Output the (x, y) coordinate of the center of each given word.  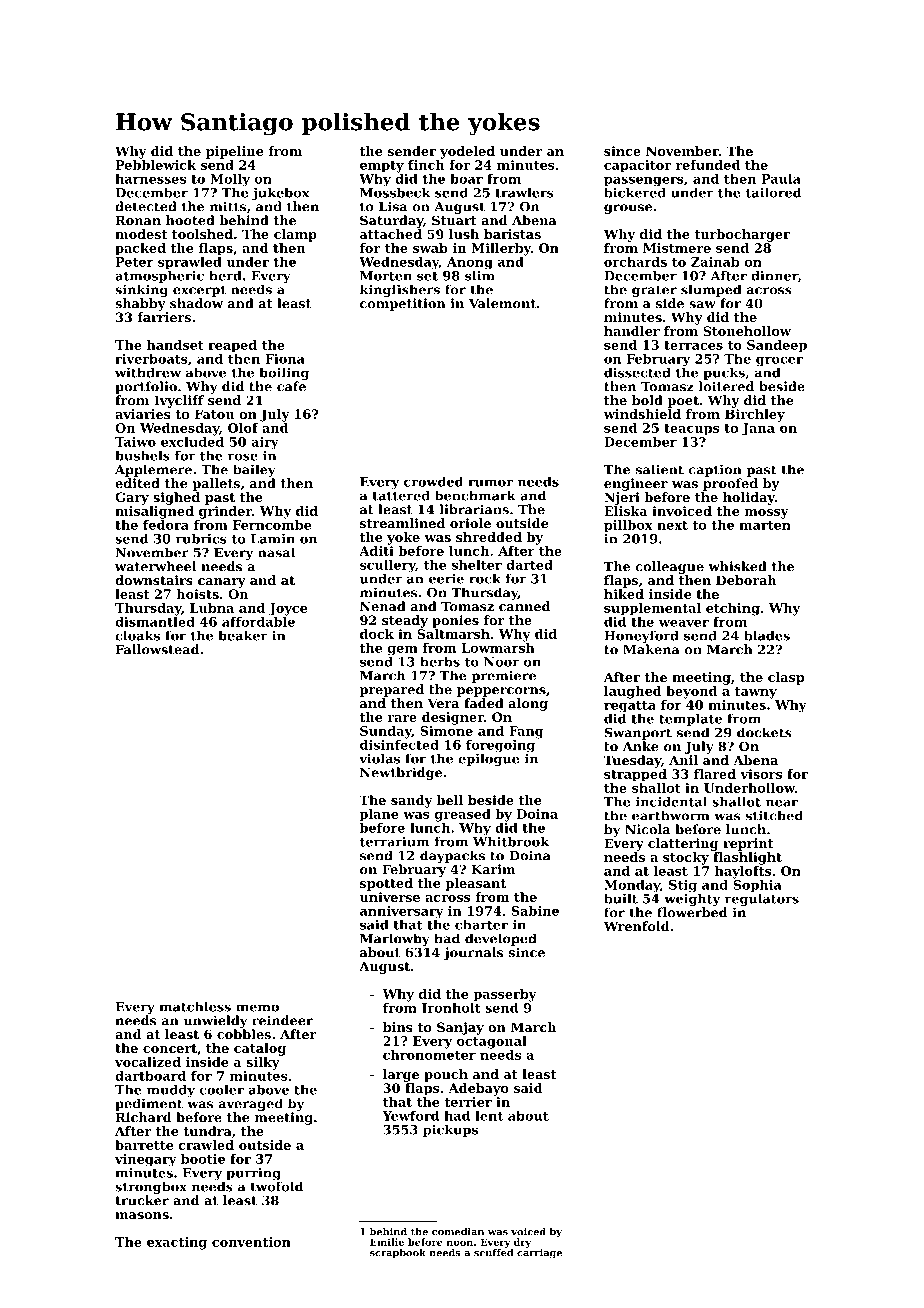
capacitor (637, 166)
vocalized (148, 1062)
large (401, 1075)
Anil (683, 760)
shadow (196, 303)
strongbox (151, 1187)
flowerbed (692, 912)
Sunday (386, 732)
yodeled (467, 152)
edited (137, 483)
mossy (767, 514)
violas (379, 758)
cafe (291, 386)
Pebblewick (156, 165)
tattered (401, 495)
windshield (642, 414)
